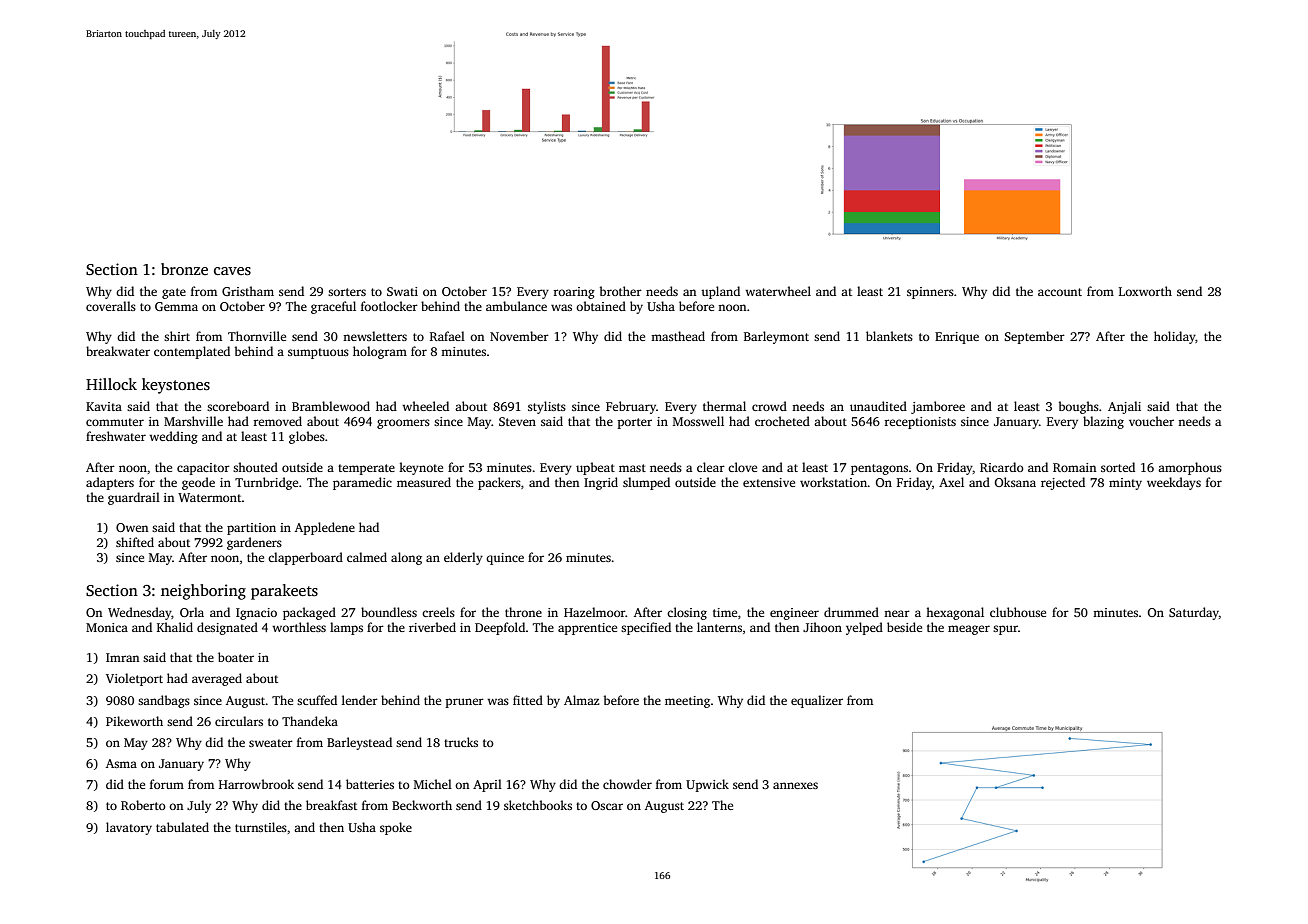 The image size is (1308, 924). I want to click on caves, so click(232, 271).
